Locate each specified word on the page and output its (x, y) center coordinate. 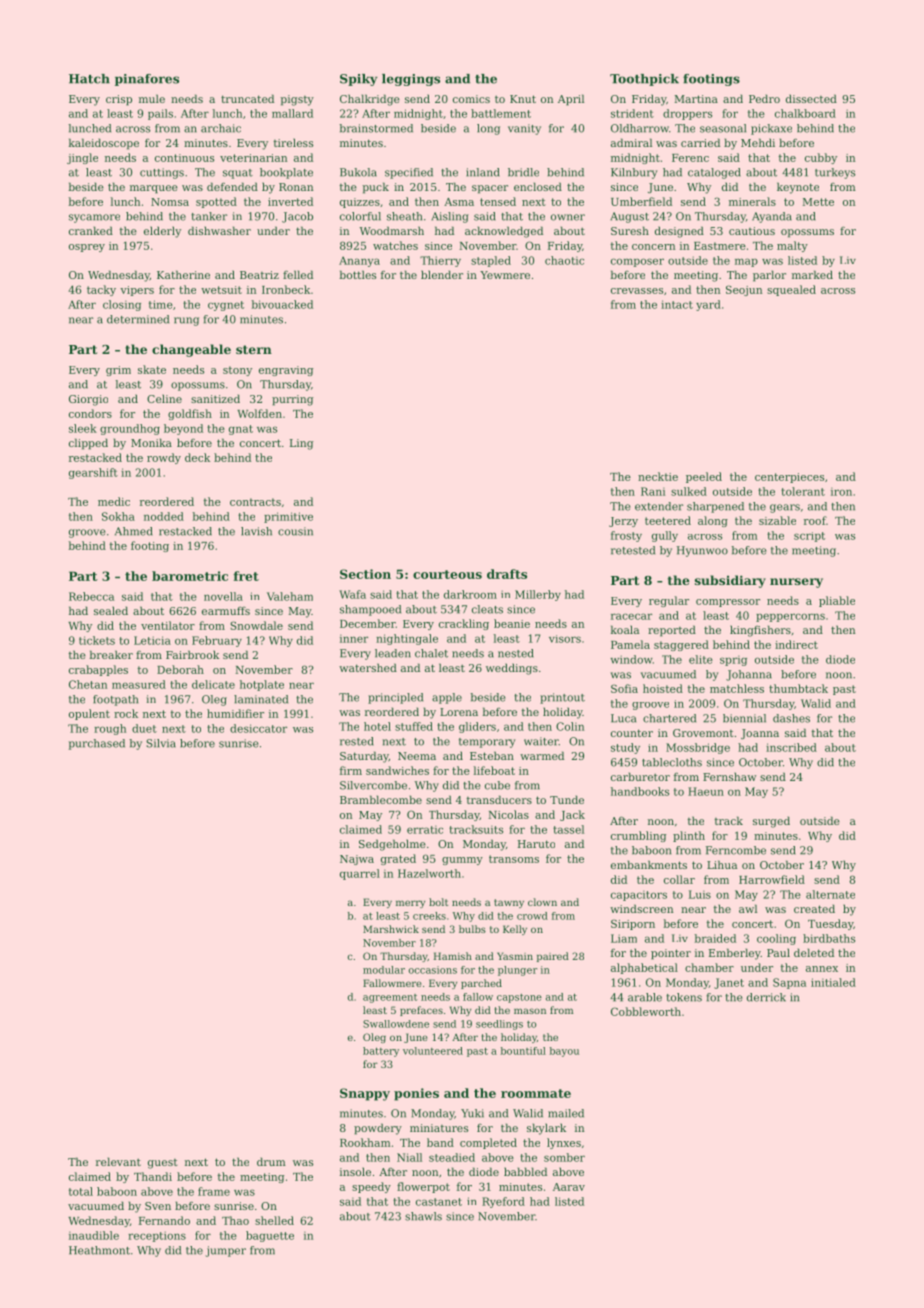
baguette (270, 1236)
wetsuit (221, 290)
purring (292, 400)
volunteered (433, 1051)
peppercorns (790, 617)
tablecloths (672, 762)
